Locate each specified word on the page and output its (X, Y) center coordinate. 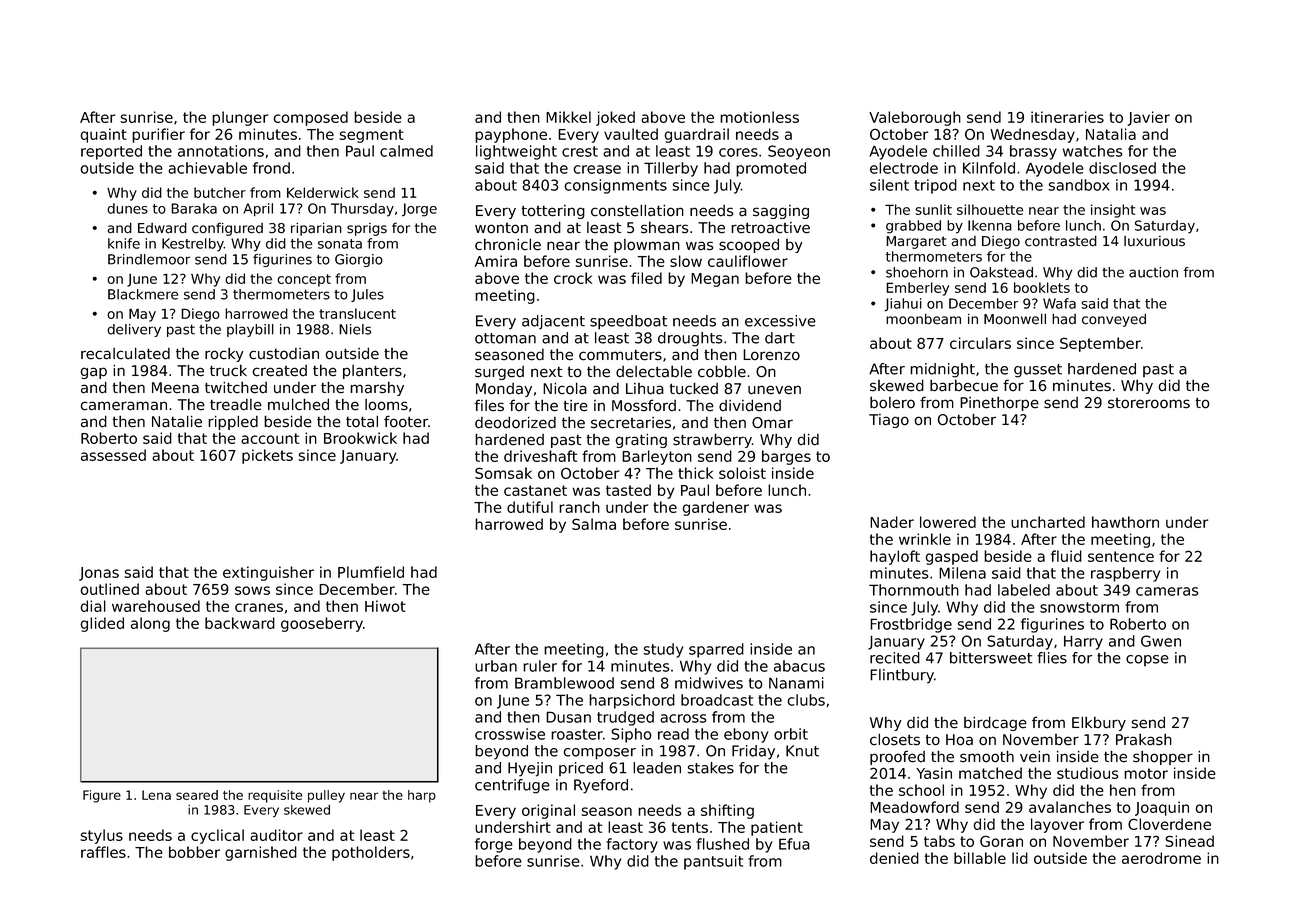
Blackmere (143, 294)
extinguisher (268, 573)
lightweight (516, 152)
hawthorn (1125, 522)
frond (271, 168)
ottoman (505, 338)
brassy (1033, 152)
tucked (694, 388)
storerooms (1149, 403)
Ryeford (601, 786)
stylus (101, 836)
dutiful (530, 507)
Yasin (934, 773)
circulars (980, 343)
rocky (224, 354)
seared (197, 795)
